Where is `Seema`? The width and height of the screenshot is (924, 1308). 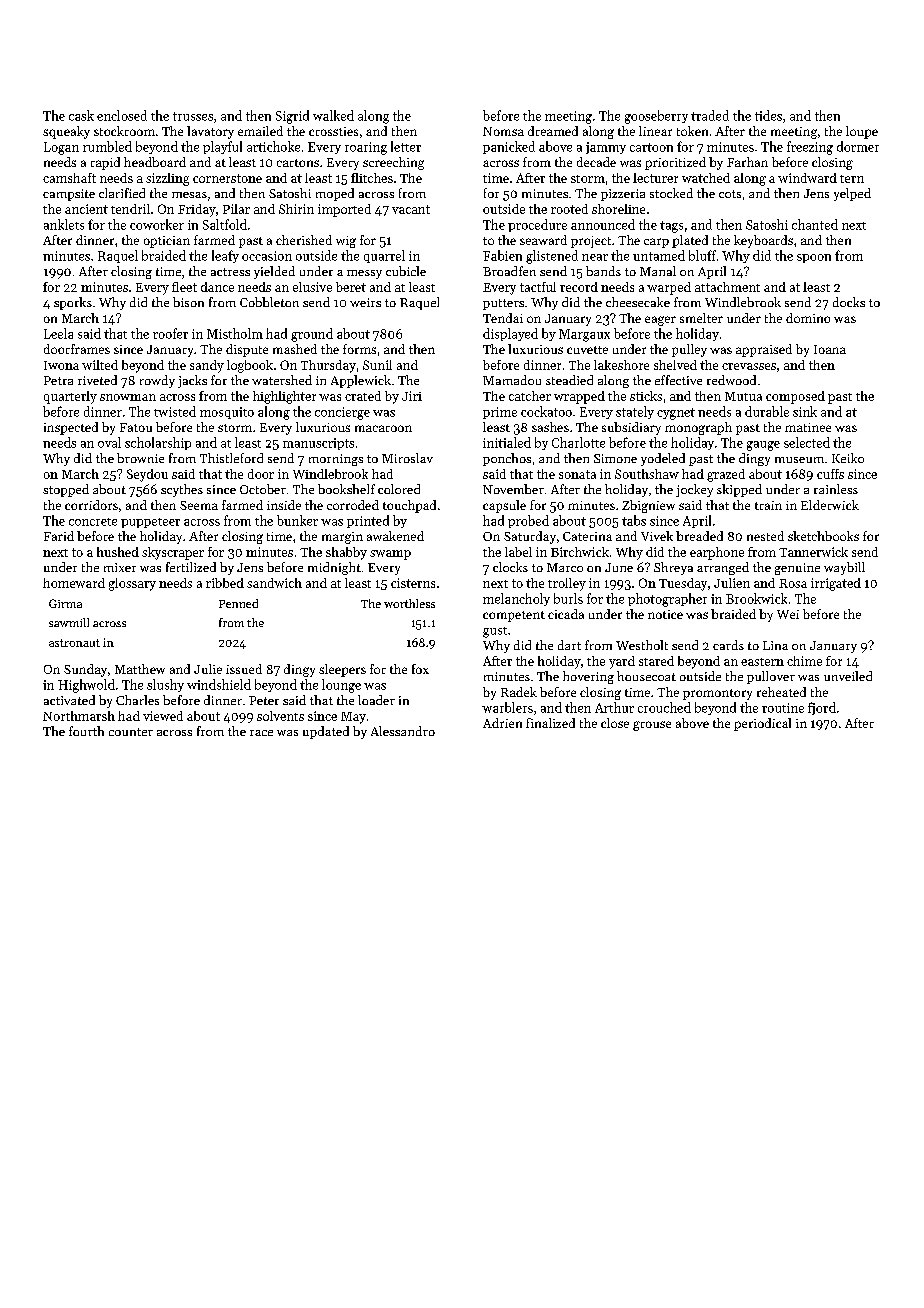 Seema is located at coordinates (199, 505).
